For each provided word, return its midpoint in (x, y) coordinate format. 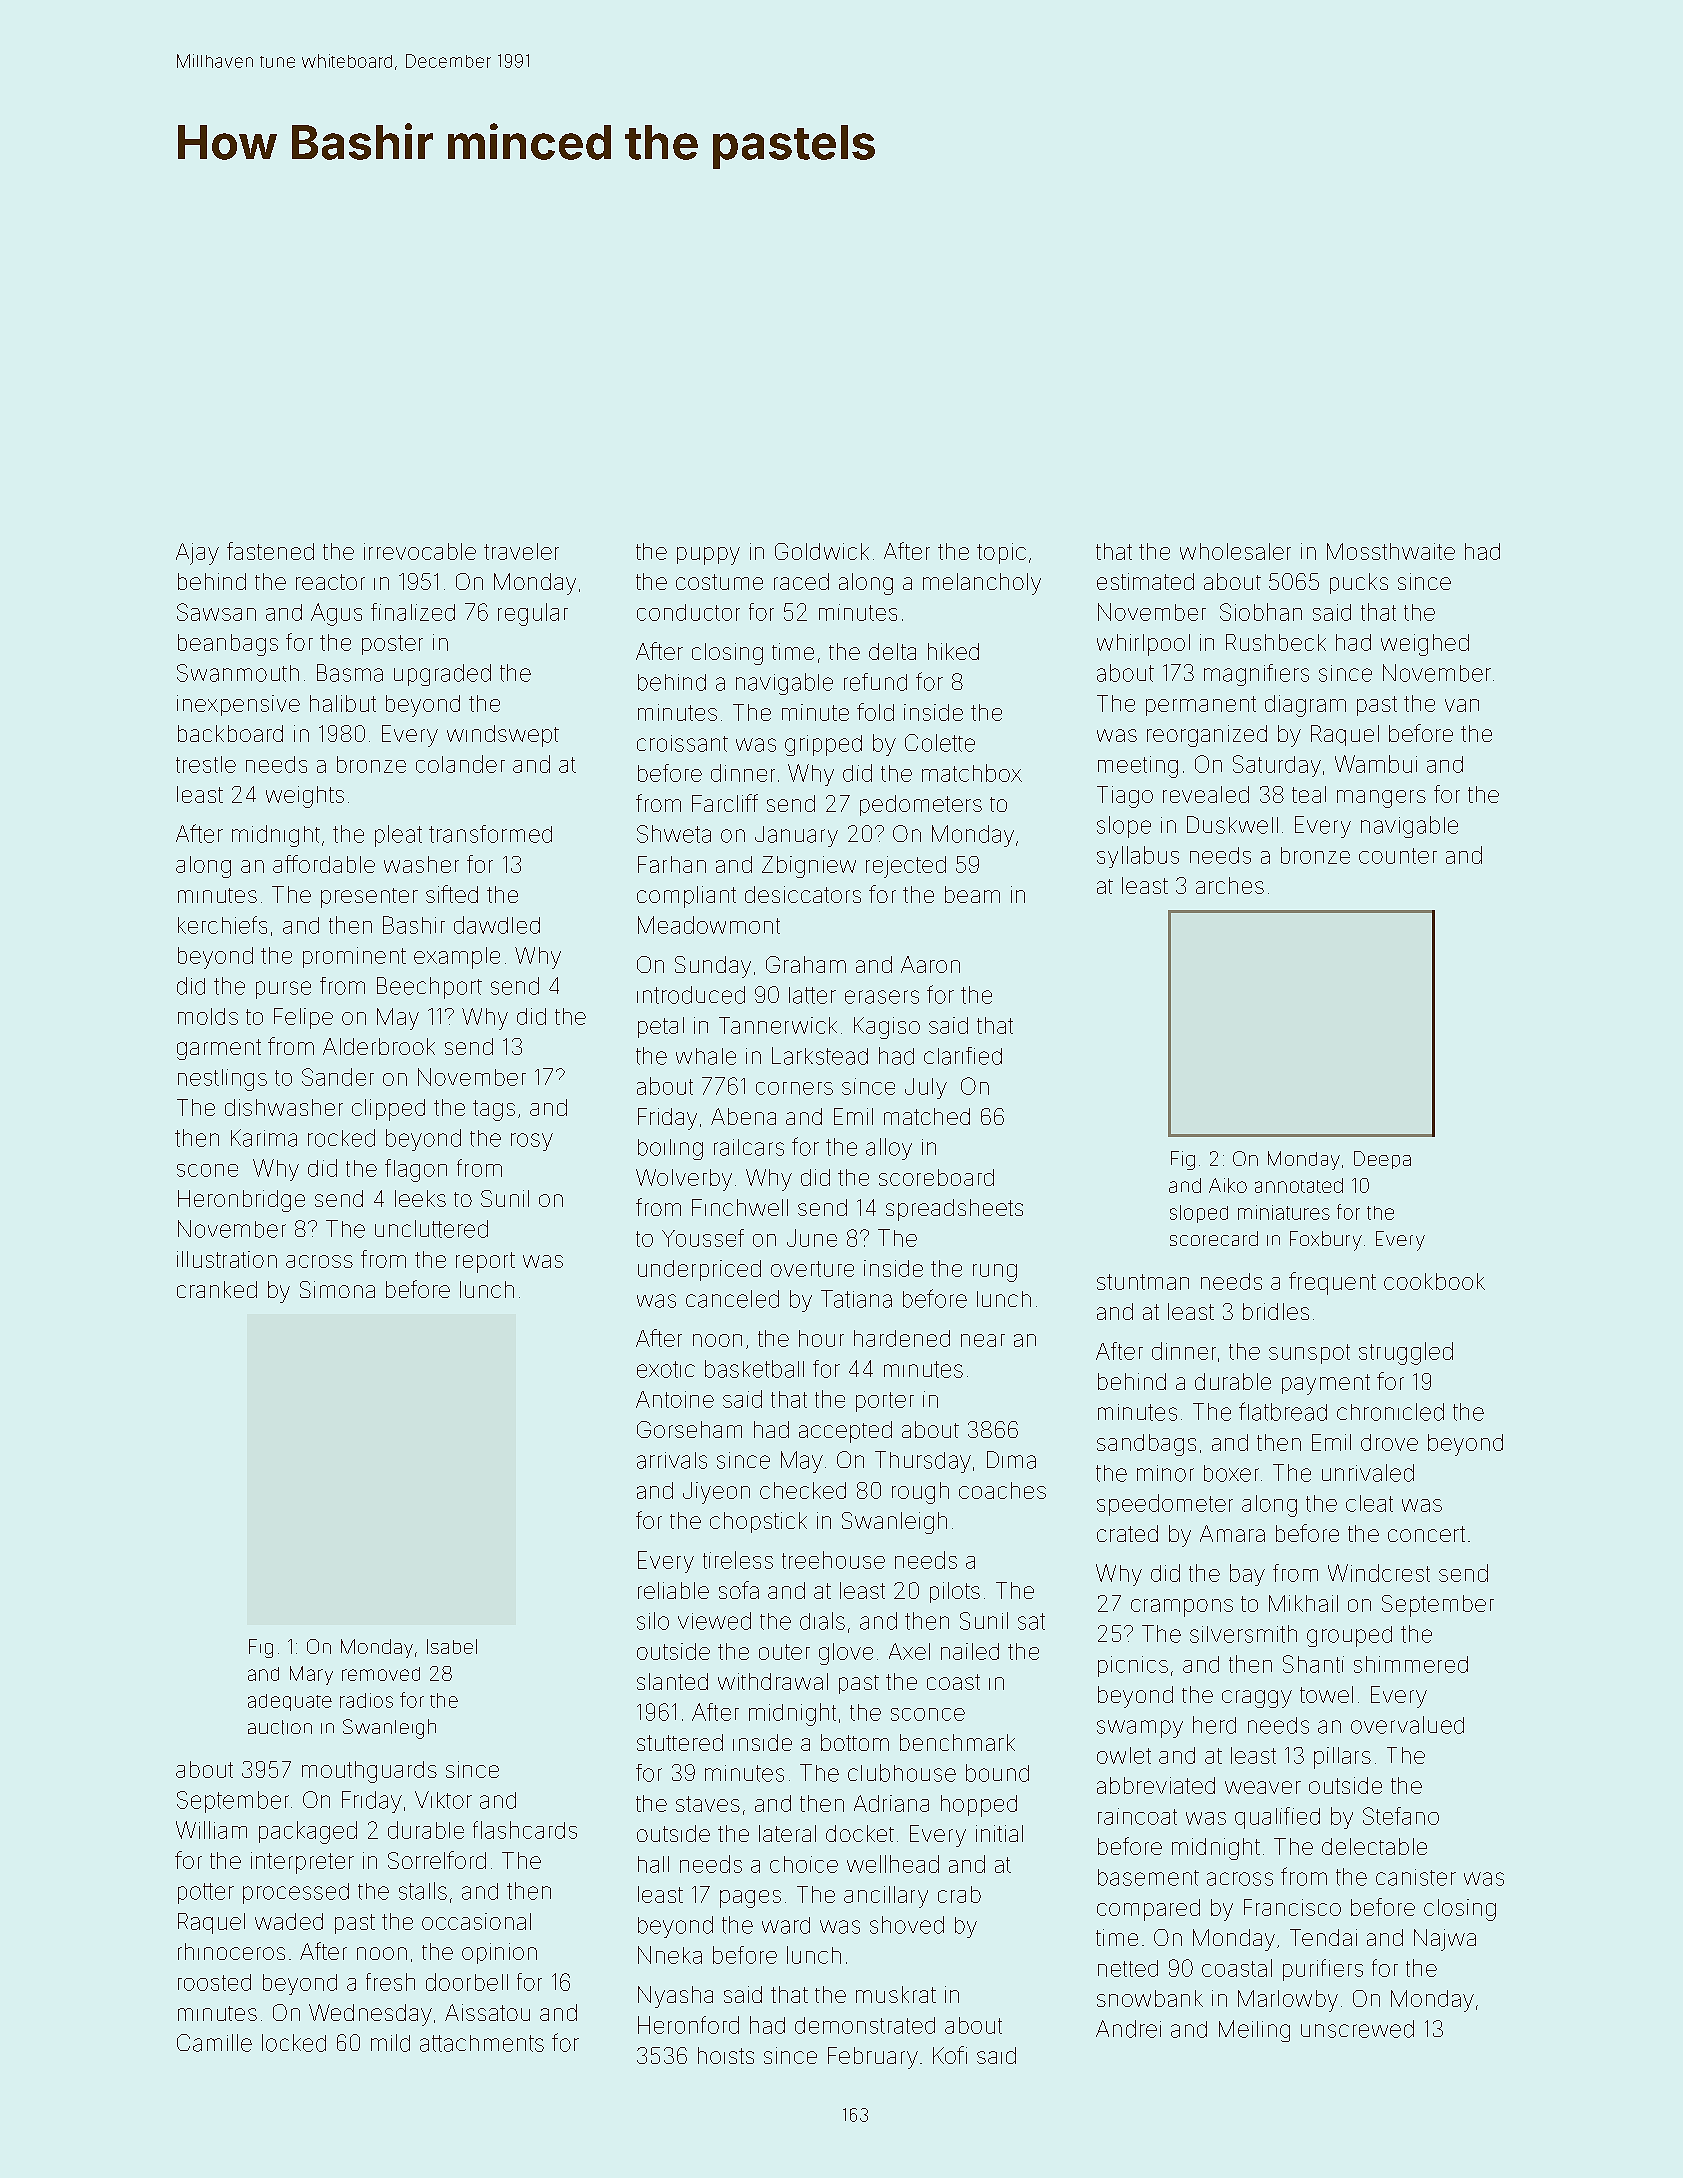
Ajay (197, 554)
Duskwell (1232, 825)
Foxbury (1326, 1241)
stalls (423, 1891)
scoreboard (936, 1177)
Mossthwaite (1391, 551)
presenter (369, 898)
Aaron (930, 964)
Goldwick (822, 551)
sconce (928, 1714)
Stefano (1401, 1816)
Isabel (452, 1646)
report (485, 1262)
